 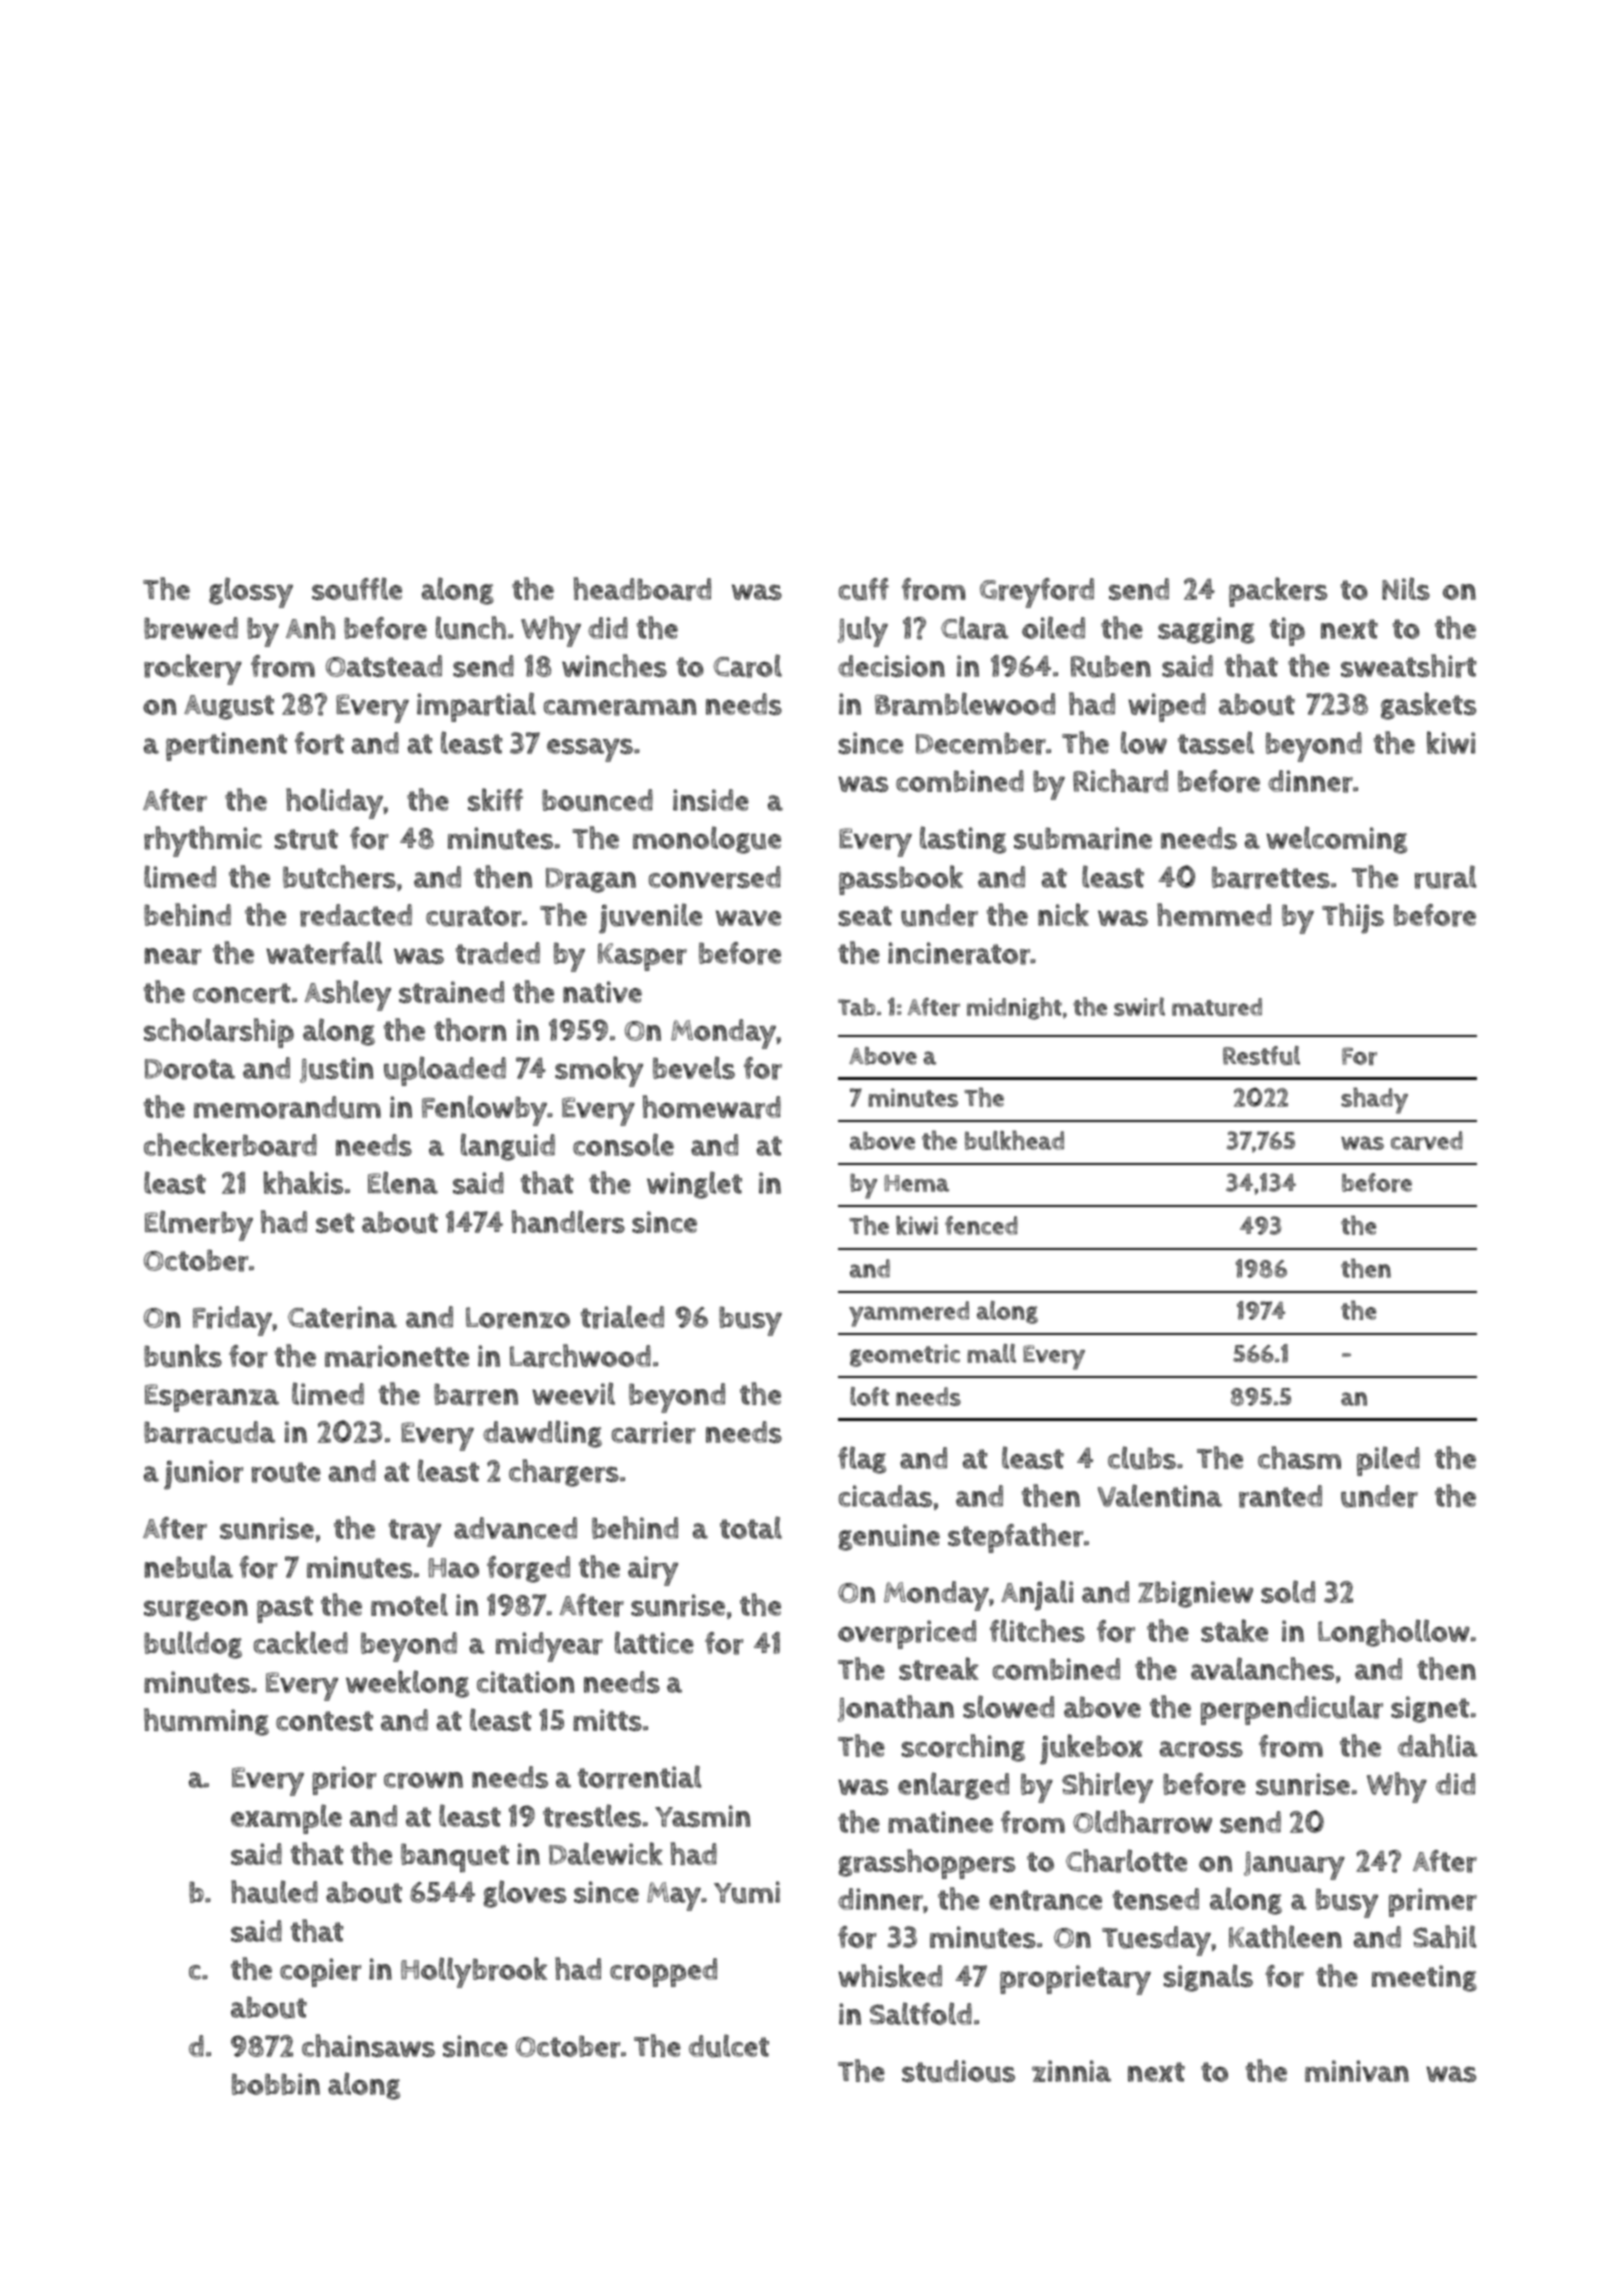 I want to click on glossy, so click(x=251, y=592).
